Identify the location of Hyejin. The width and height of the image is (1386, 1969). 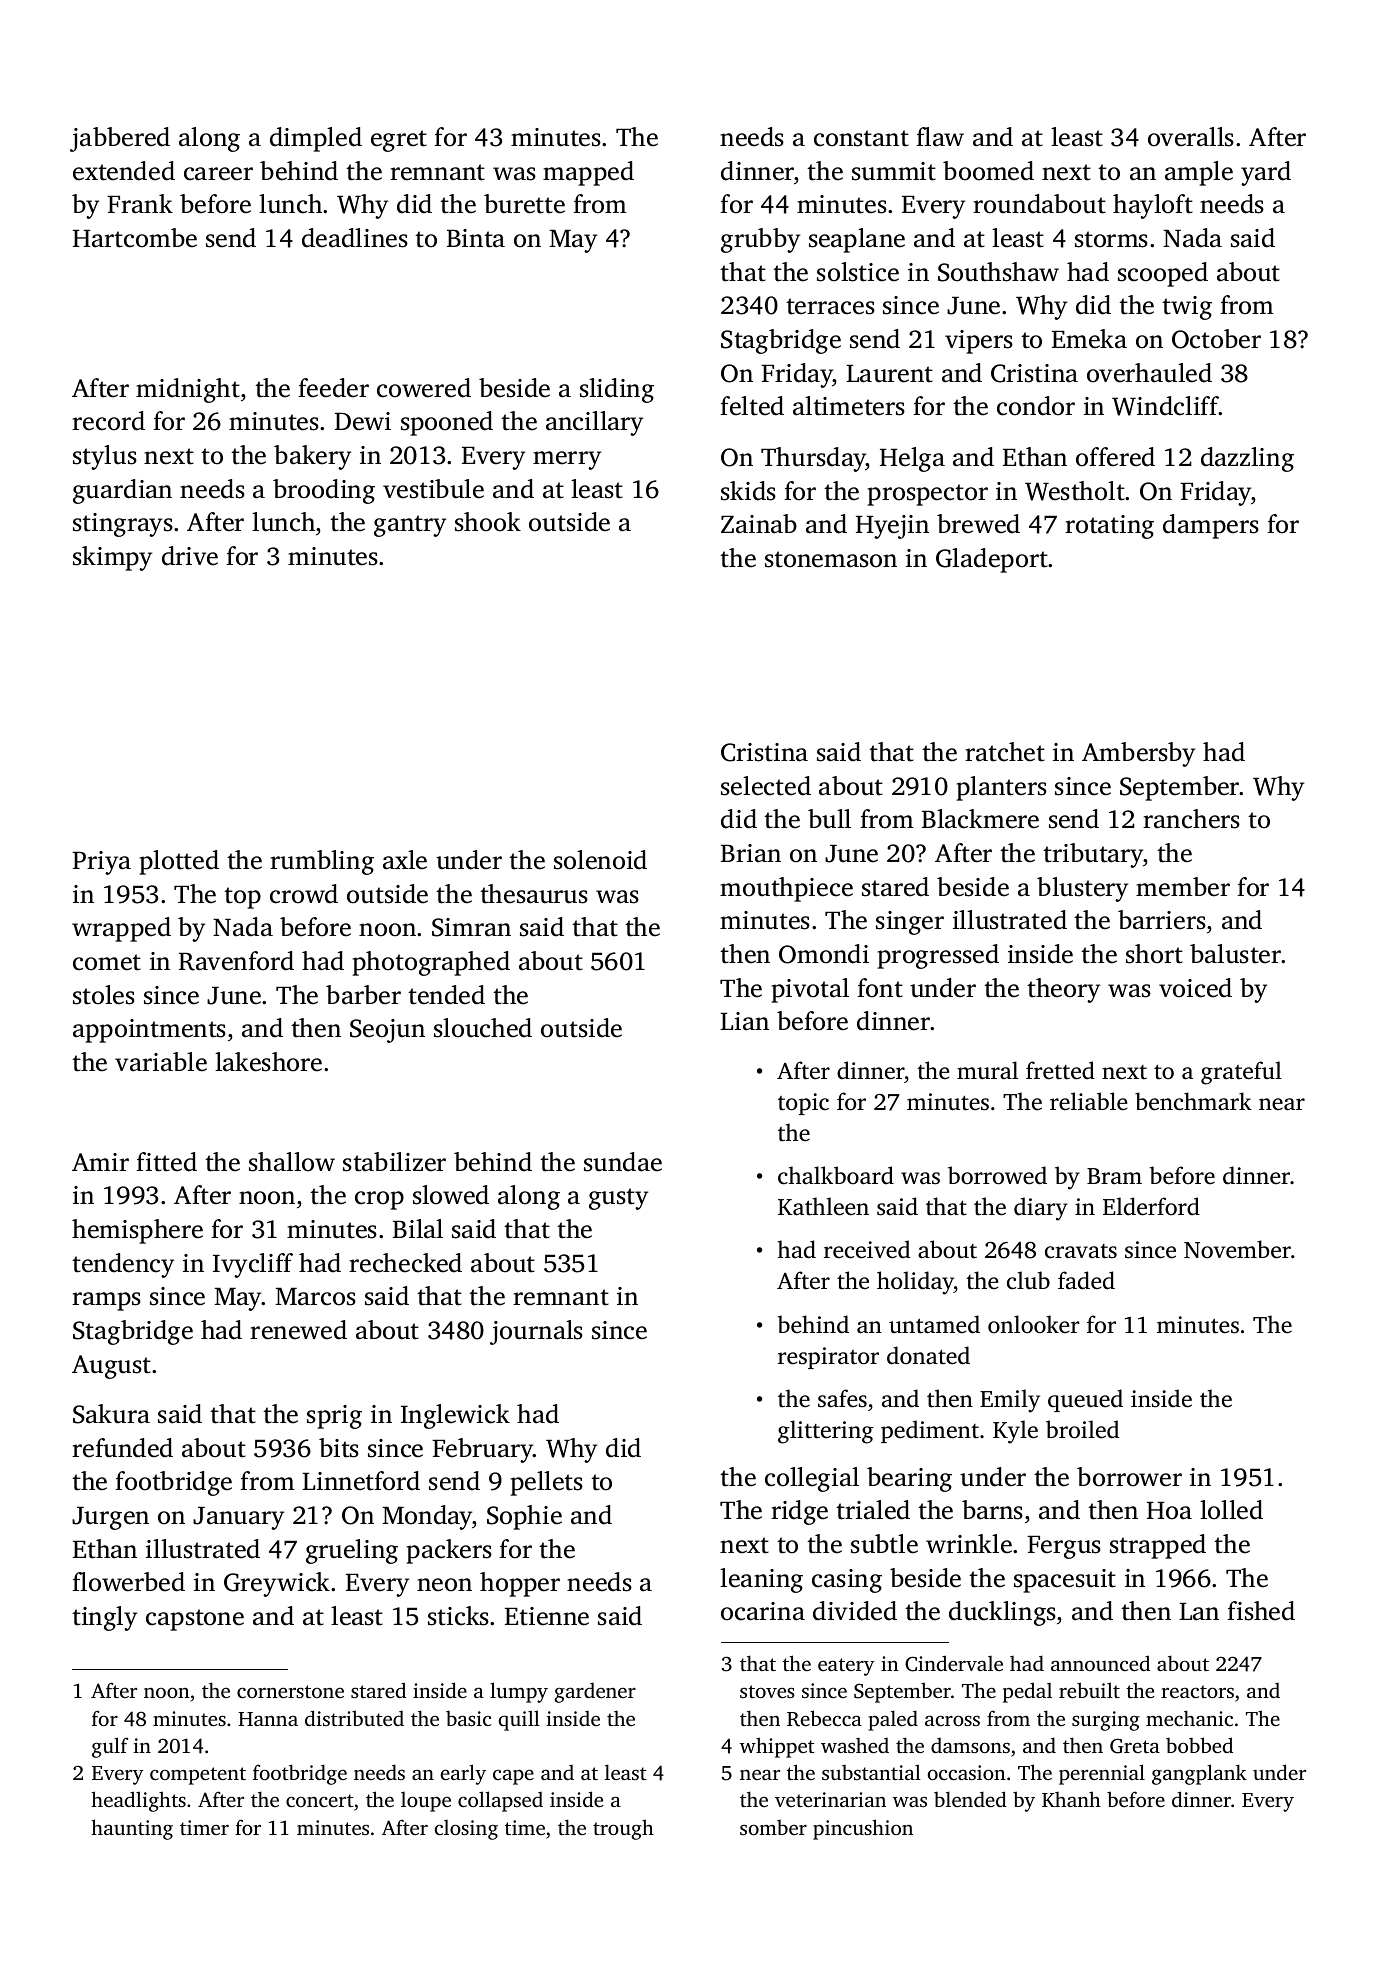
(892, 527).
